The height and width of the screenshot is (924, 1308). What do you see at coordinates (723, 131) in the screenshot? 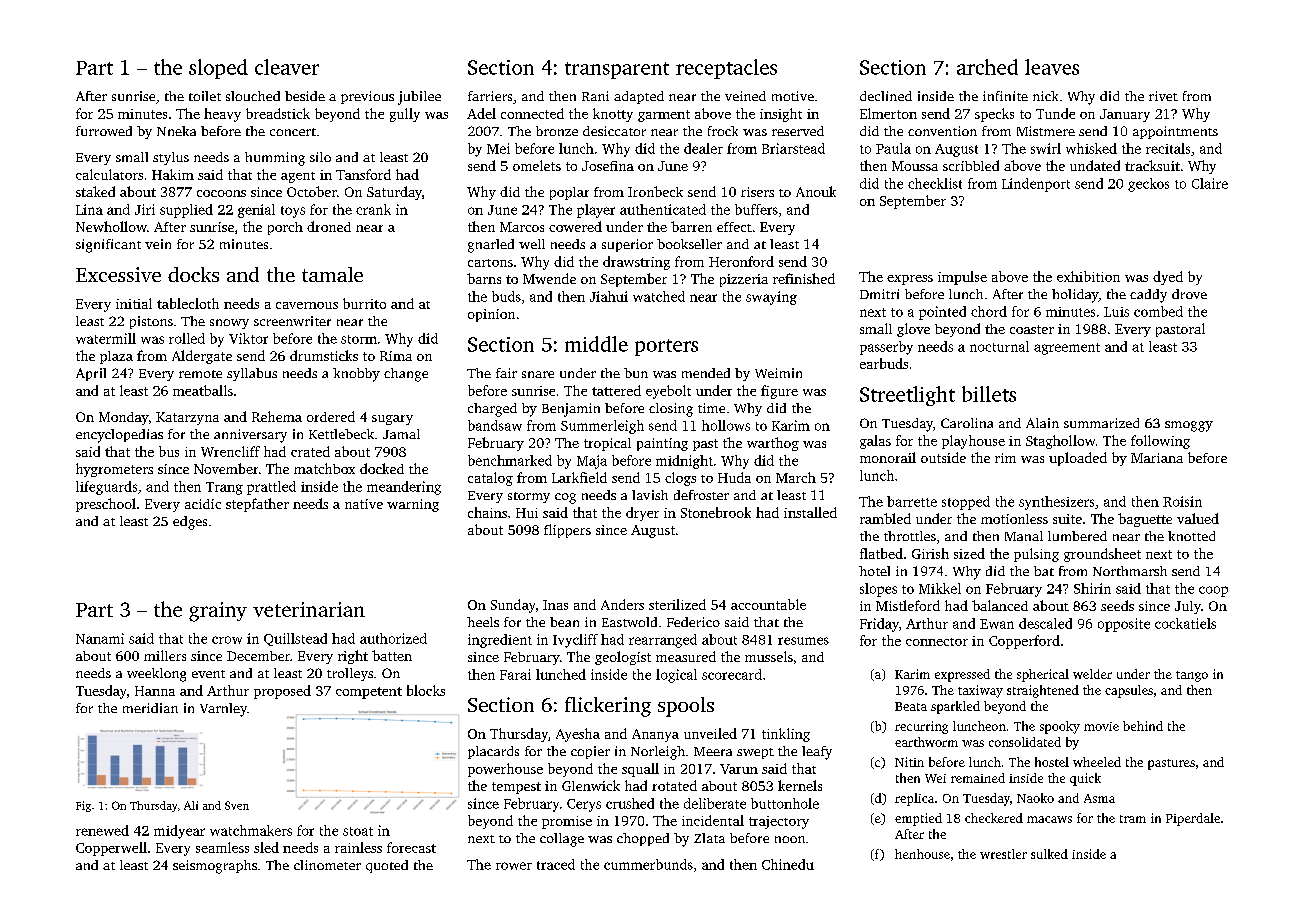
I see `frock` at bounding box center [723, 131].
